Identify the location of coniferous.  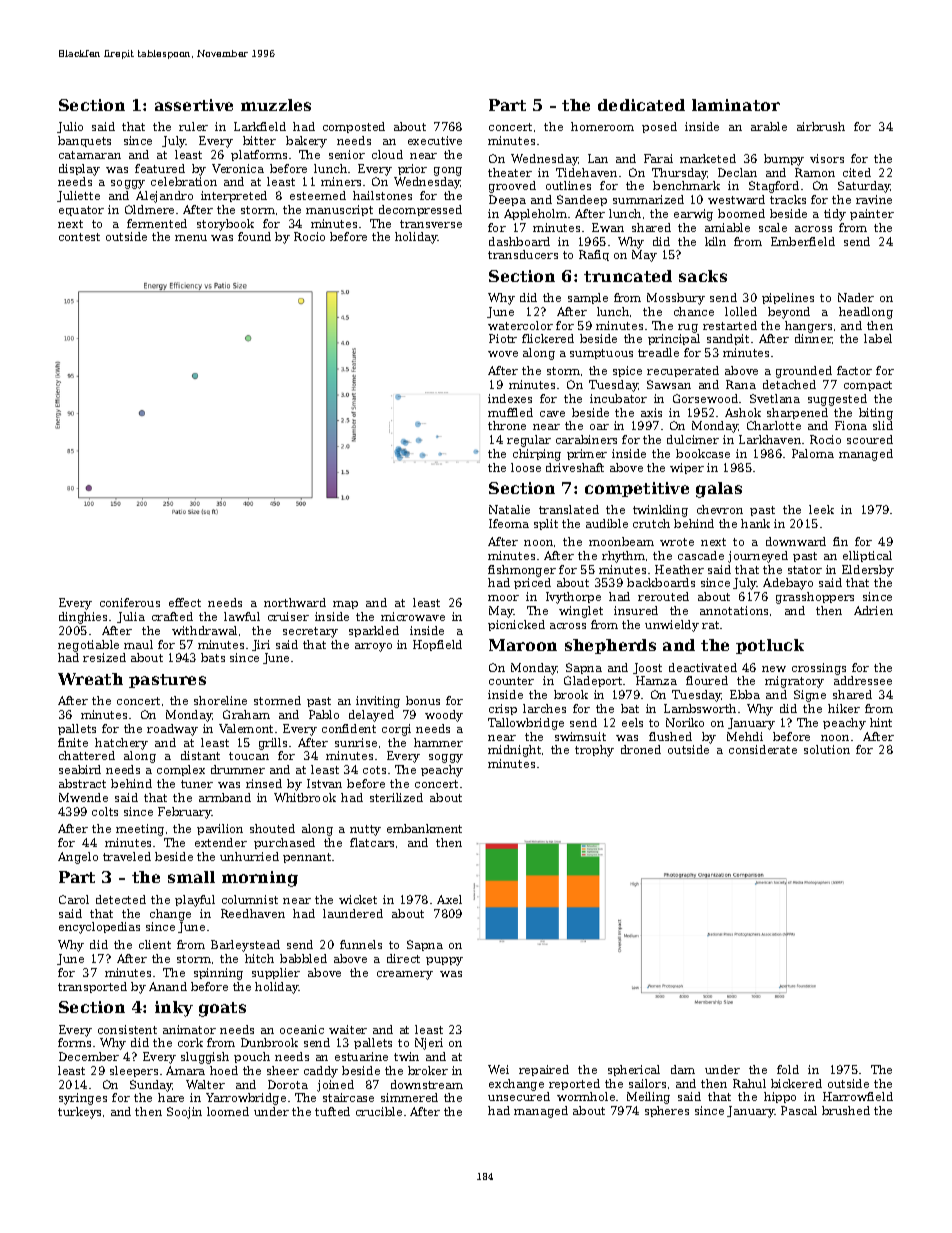
(130, 602).
